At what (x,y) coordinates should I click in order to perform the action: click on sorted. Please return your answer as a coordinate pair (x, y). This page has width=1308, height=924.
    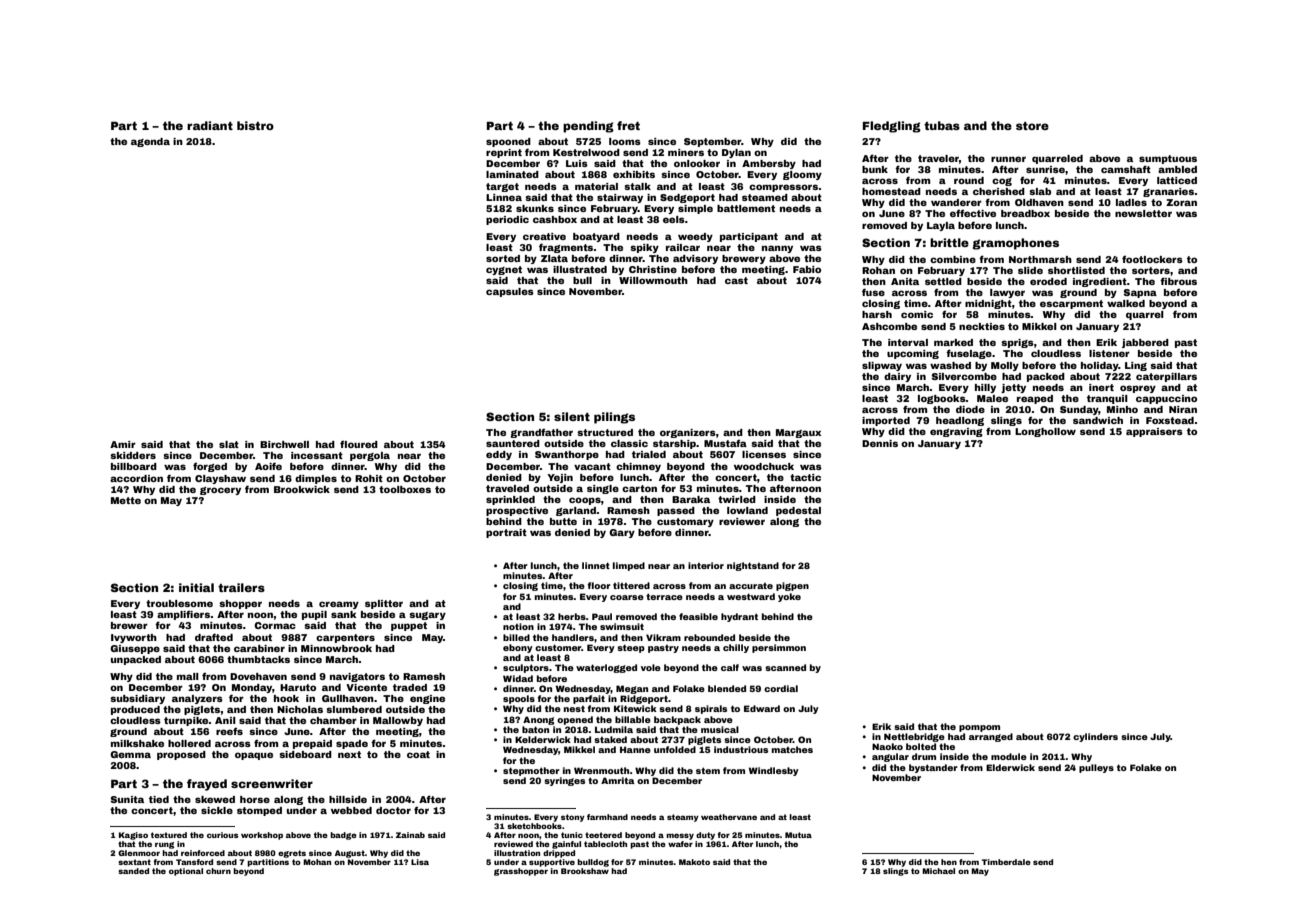
    Looking at the image, I should click on (503, 258).
